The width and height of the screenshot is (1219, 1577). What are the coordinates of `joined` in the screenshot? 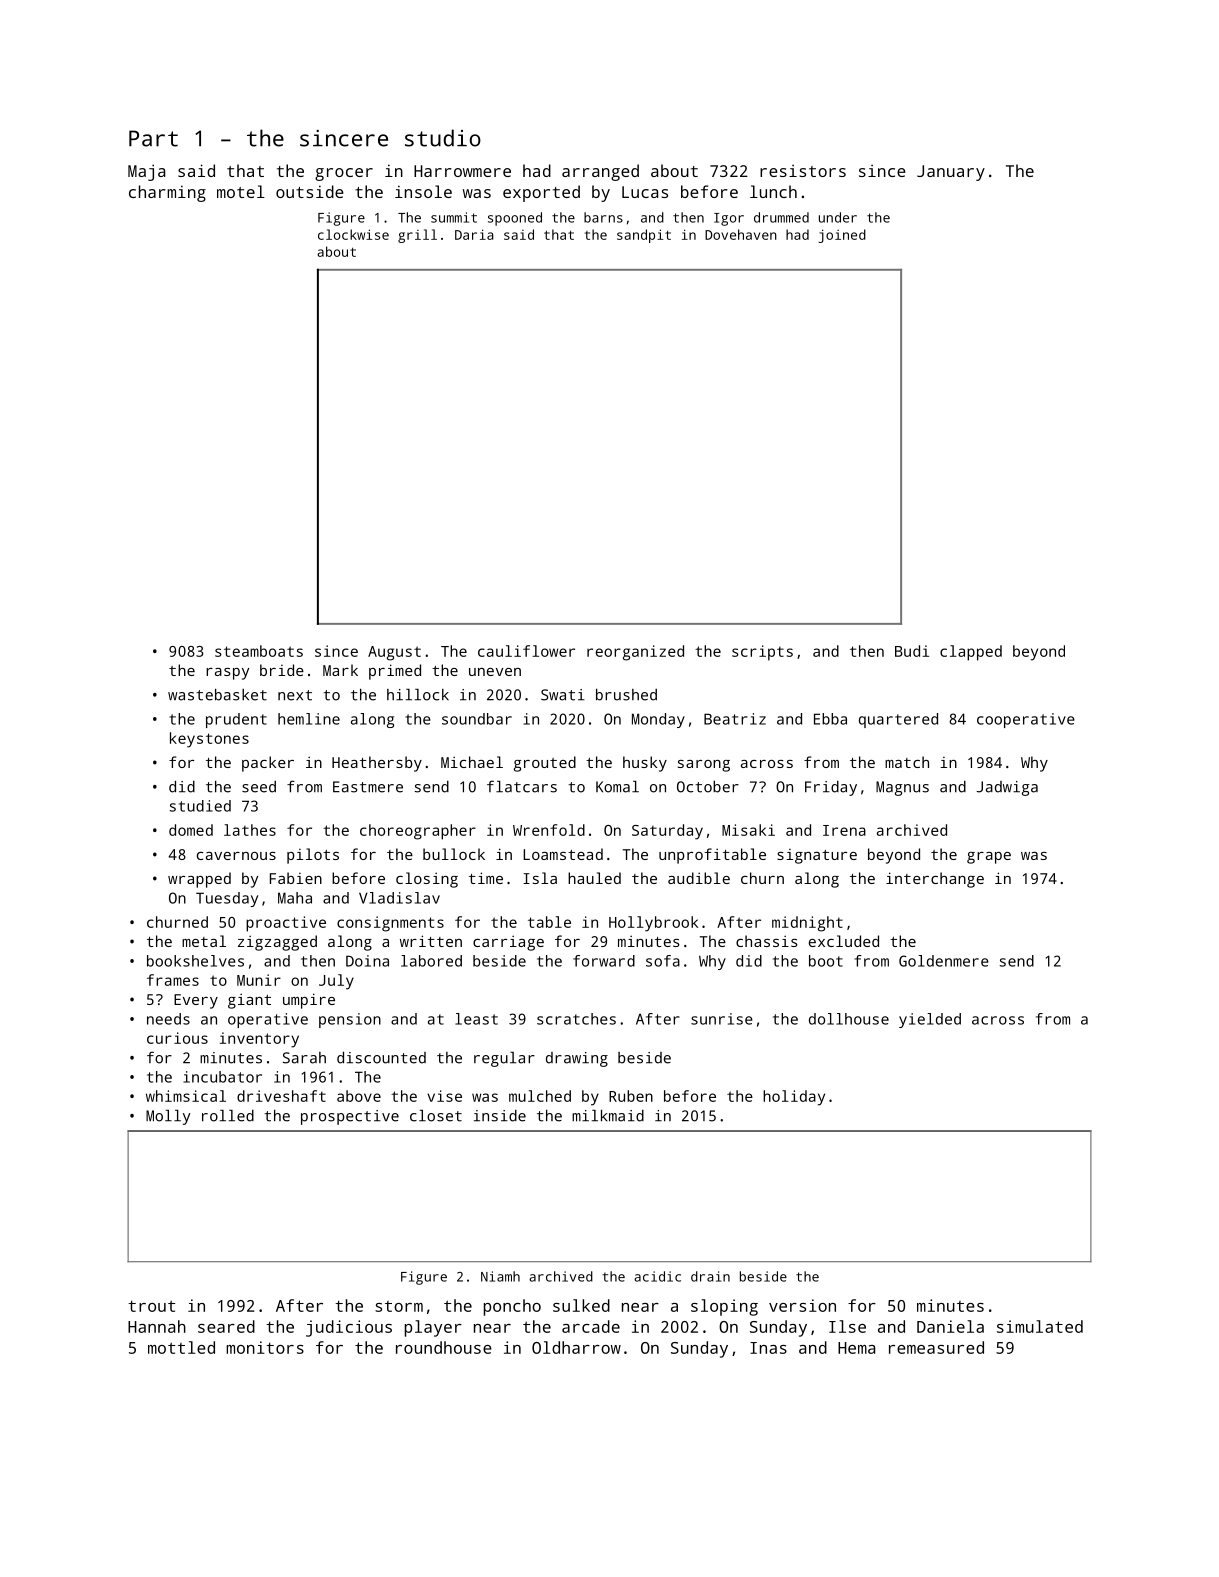 It's located at (842, 236).
